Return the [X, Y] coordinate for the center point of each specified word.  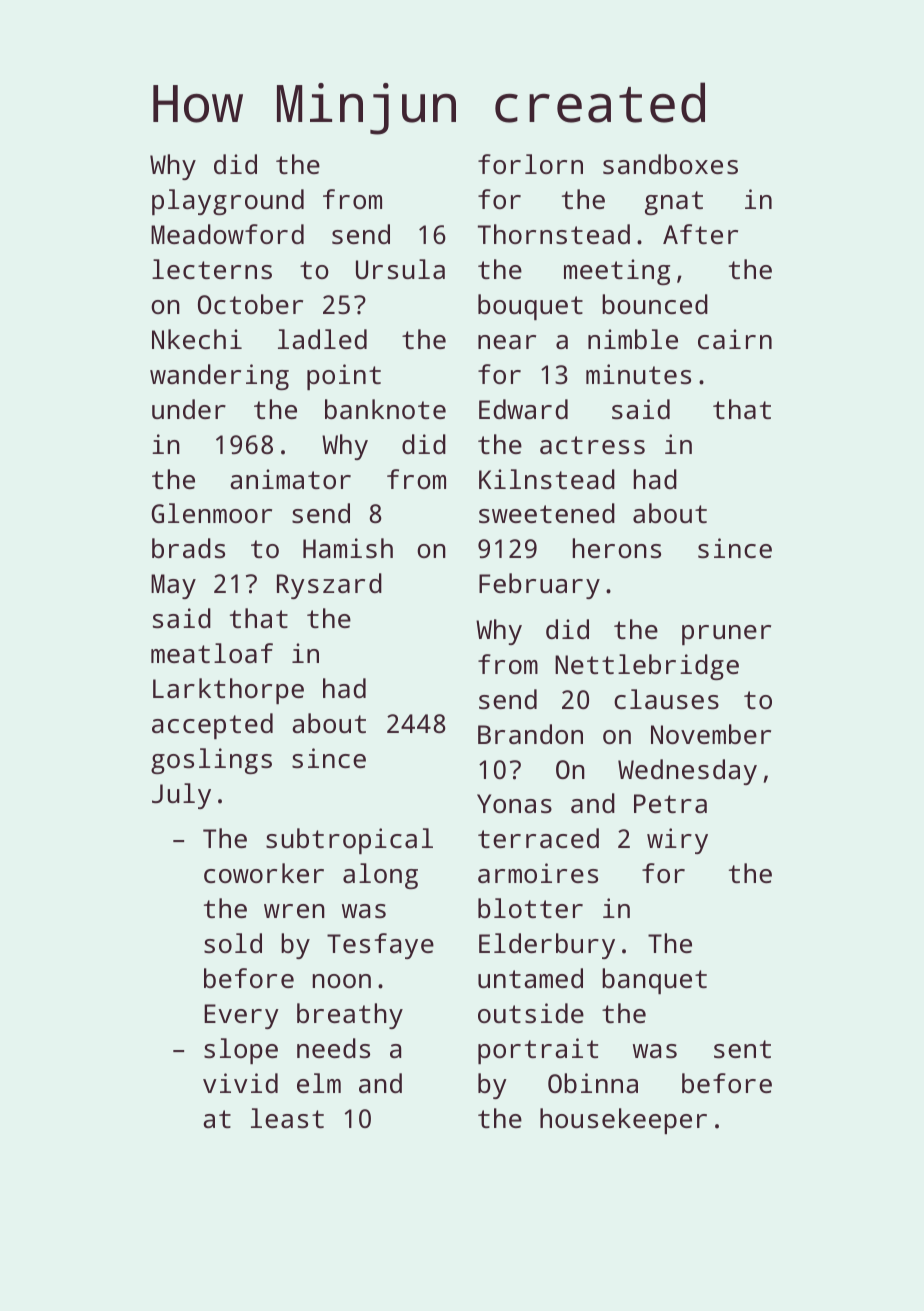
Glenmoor [211, 513]
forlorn [530, 164]
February [539, 586]
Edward [523, 409]
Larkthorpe [228, 691]
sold [233, 943]
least [287, 1118]
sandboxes [670, 164]
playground [228, 202]
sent [742, 1049]
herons [617, 548]
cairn [735, 339]
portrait [538, 1051]
